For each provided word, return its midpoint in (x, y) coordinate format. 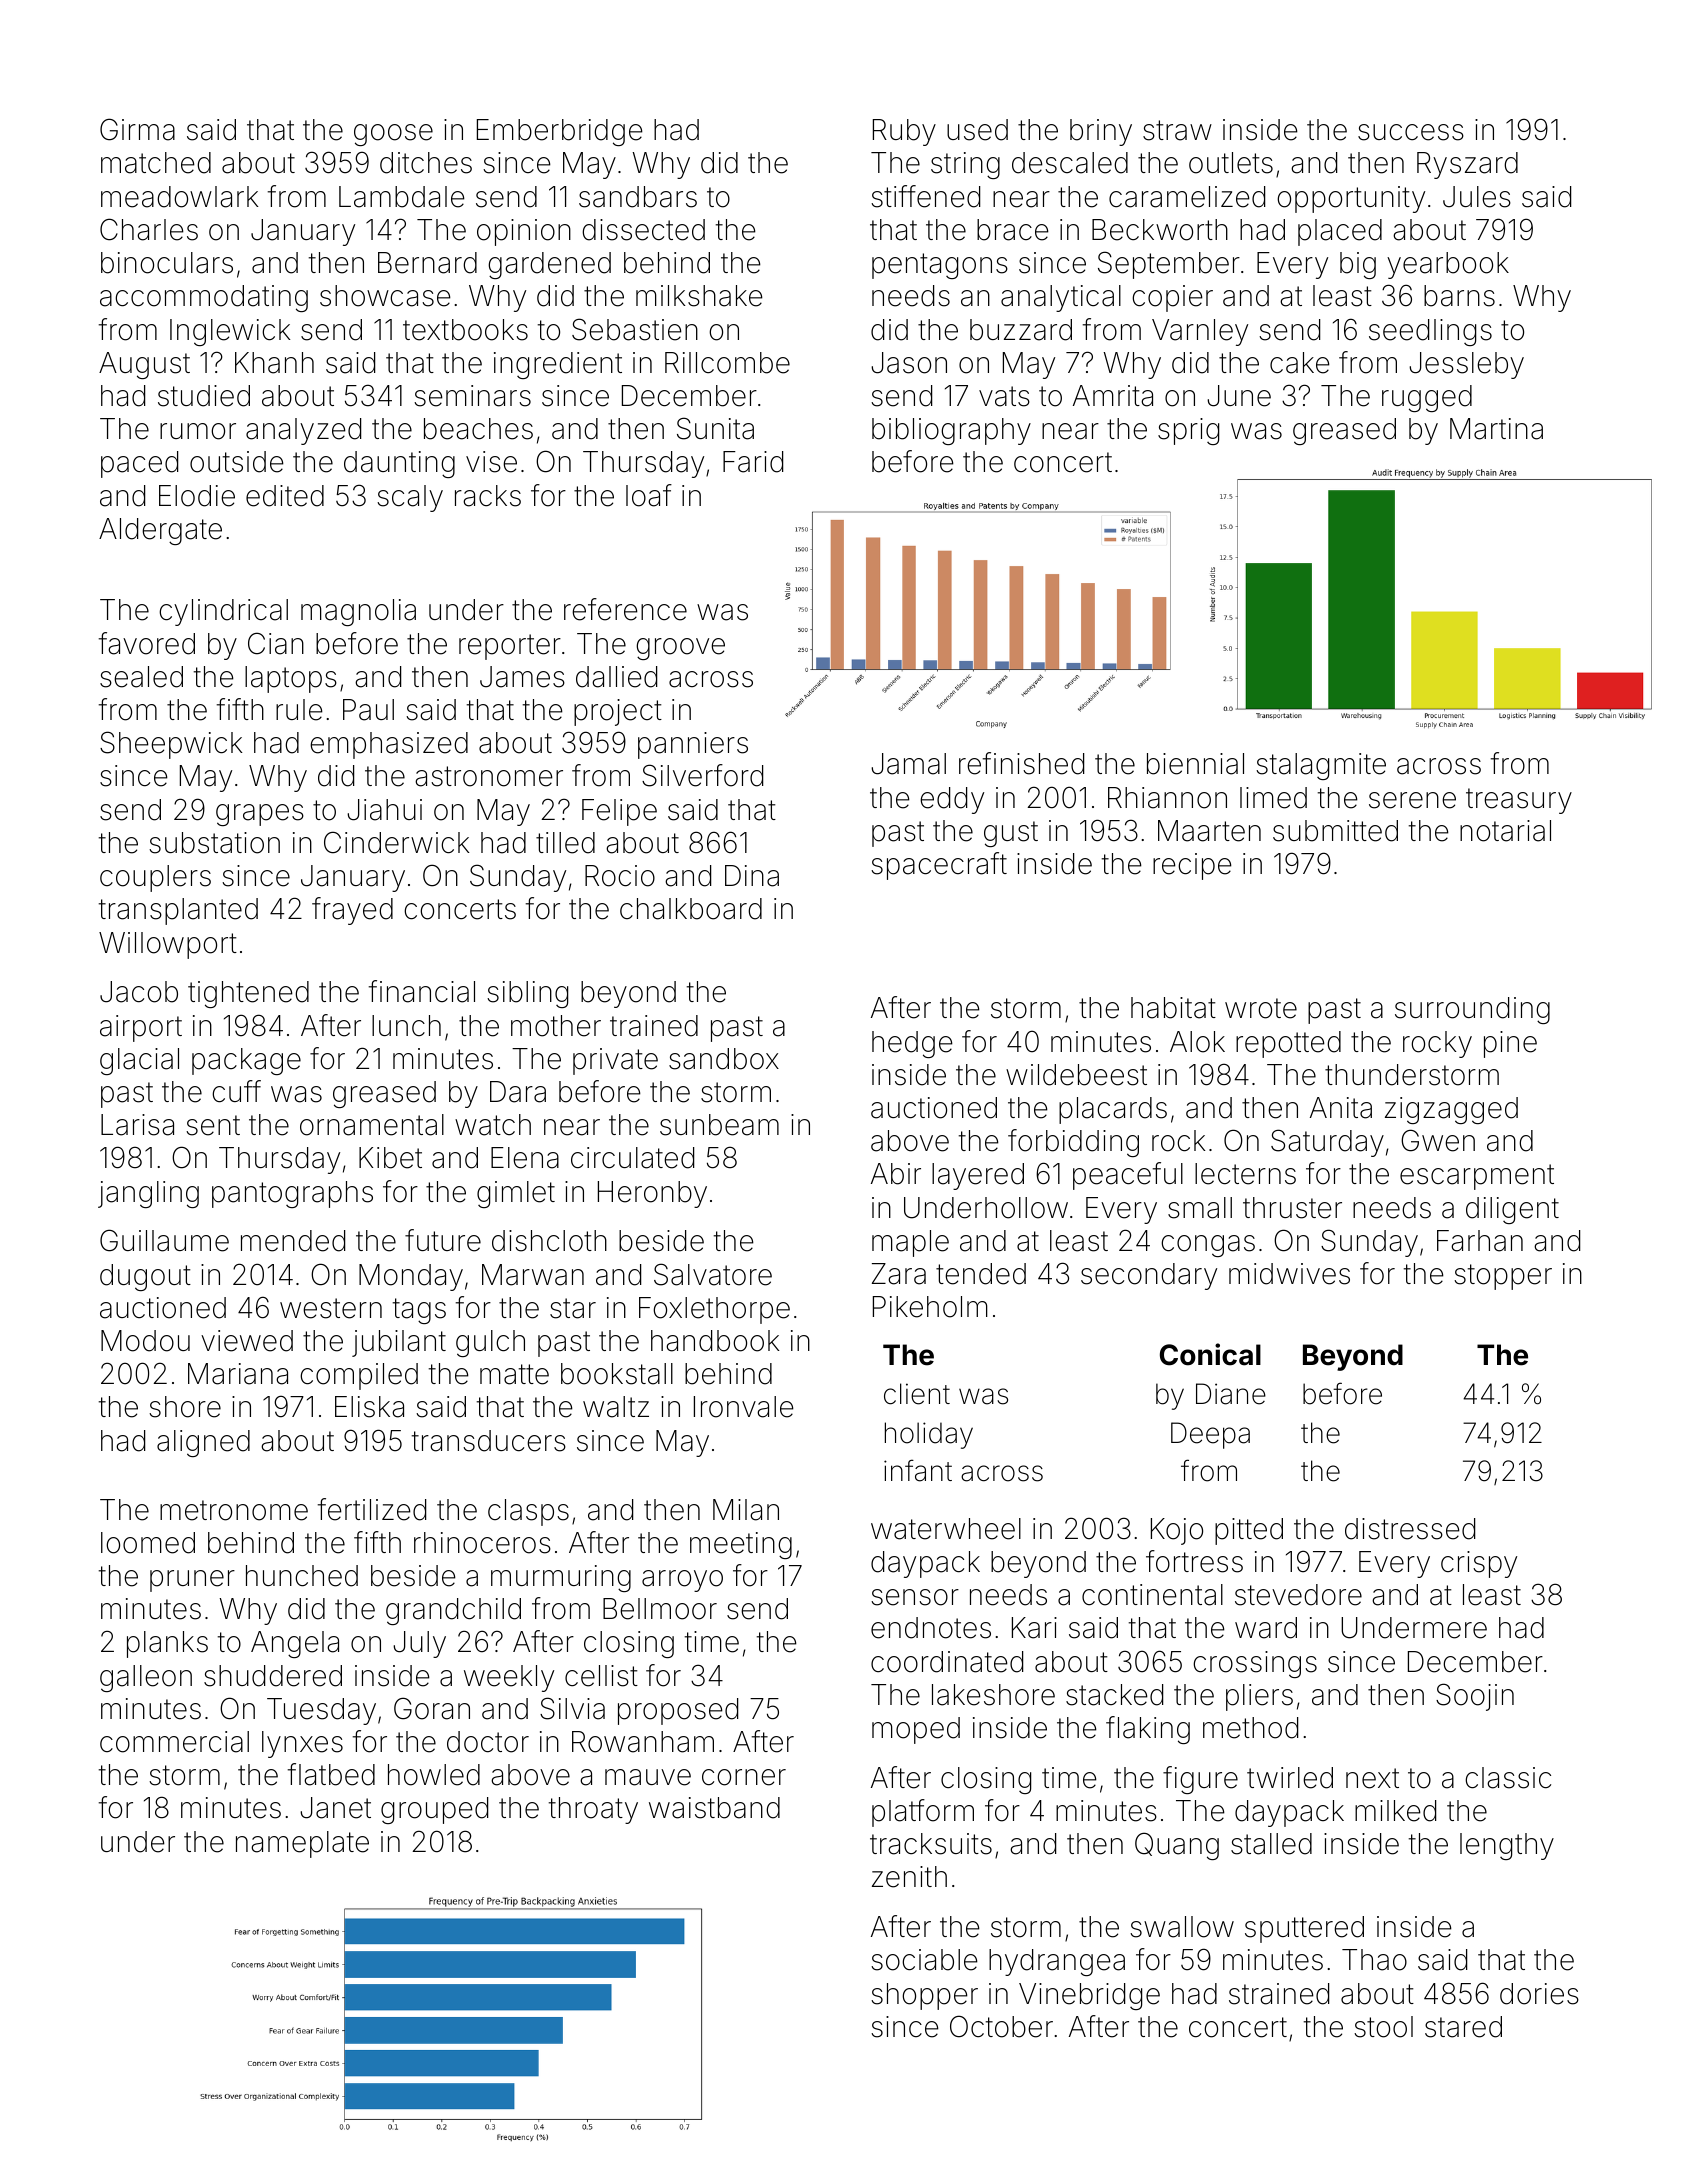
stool (1383, 2027)
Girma (137, 129)
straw (1177, 130)
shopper (924, 1996)
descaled (1070, 163)
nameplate (302, 1844)
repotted (1288, 1044)
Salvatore (713, 1274)
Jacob (139, 992)
